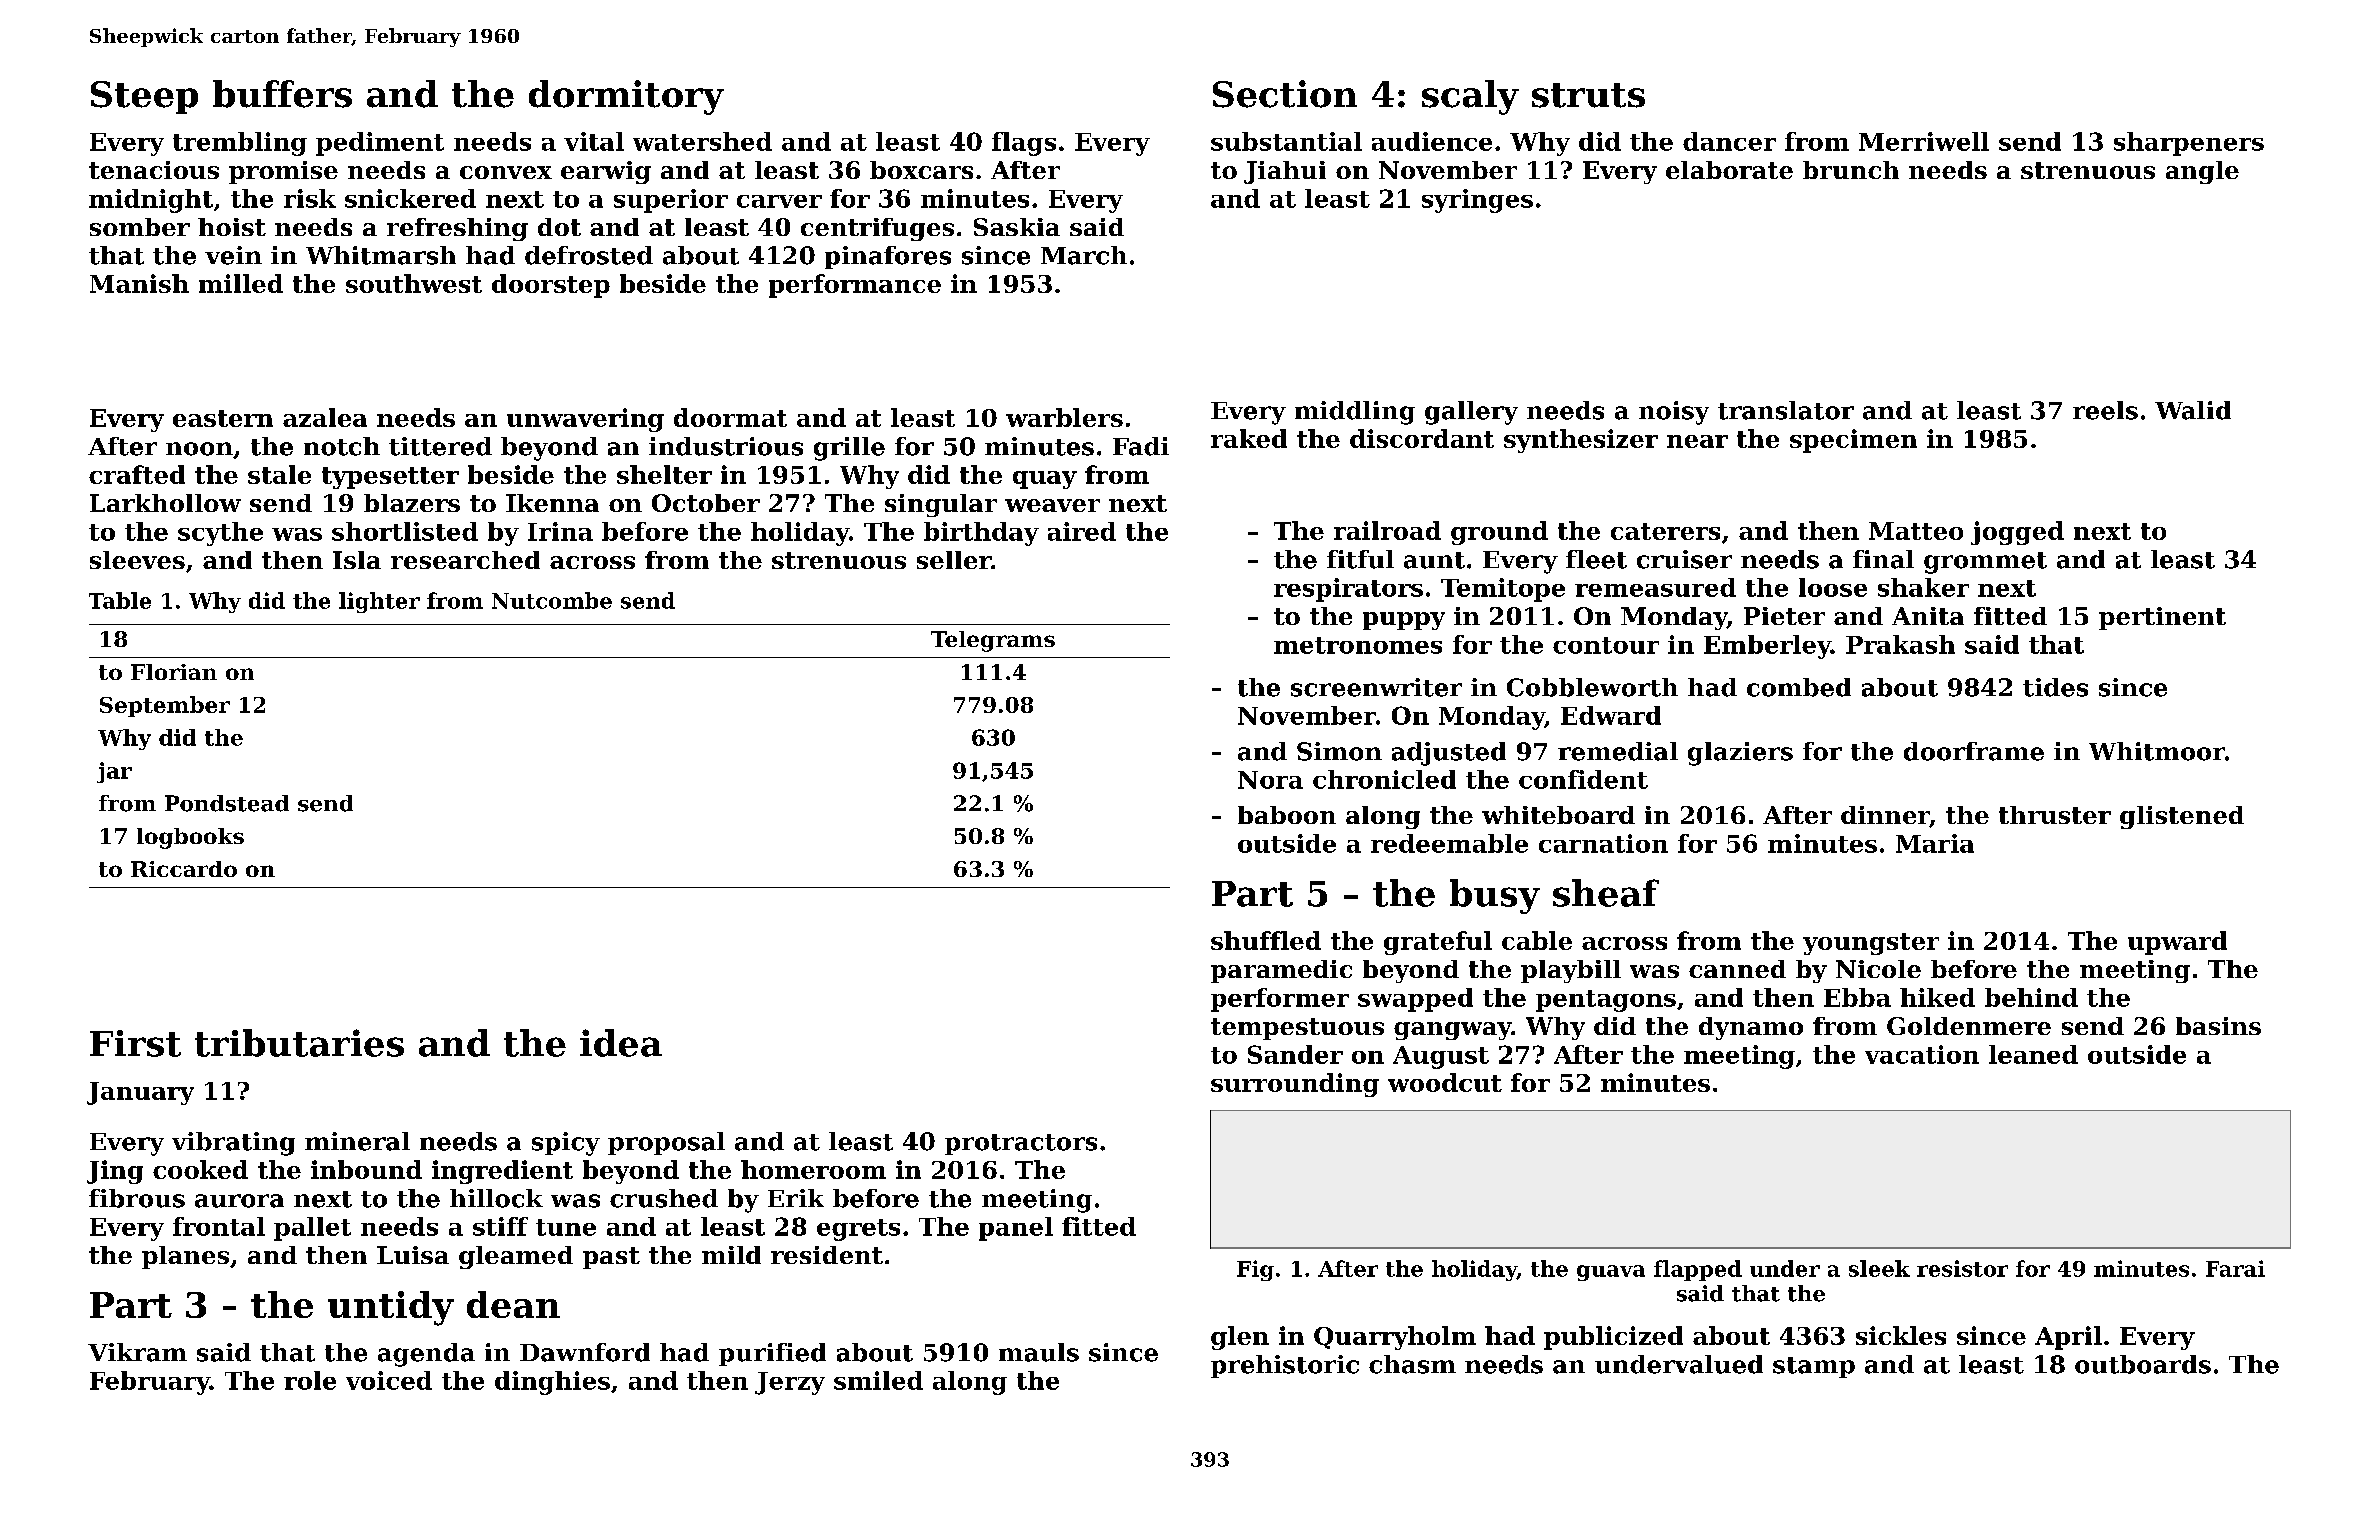 The width and height of the page is (2380, 1540). I want to click on upward, so click(2177, 943).
